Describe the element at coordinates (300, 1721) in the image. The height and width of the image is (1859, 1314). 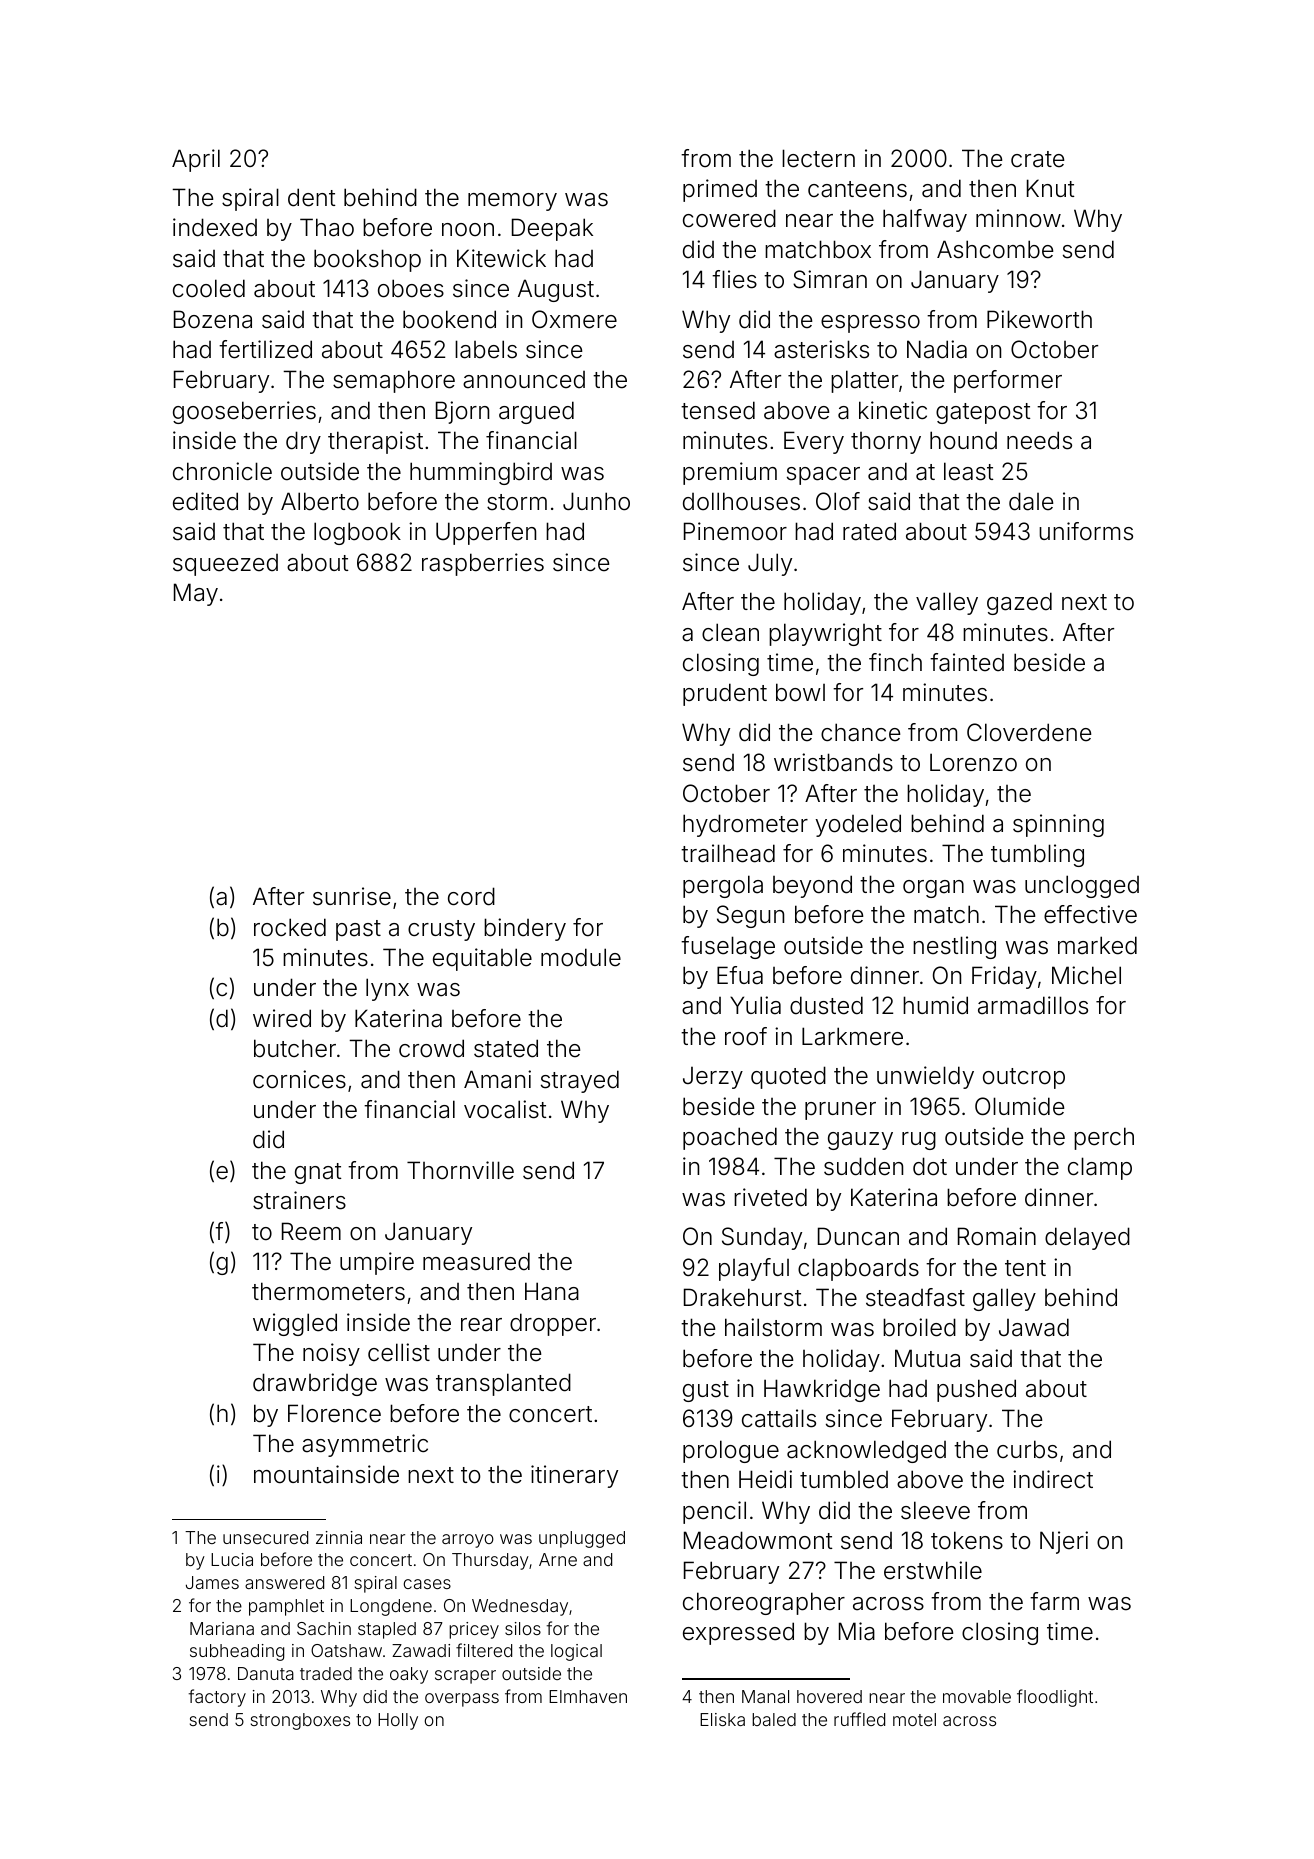
I see `strongboxes` at that location.
